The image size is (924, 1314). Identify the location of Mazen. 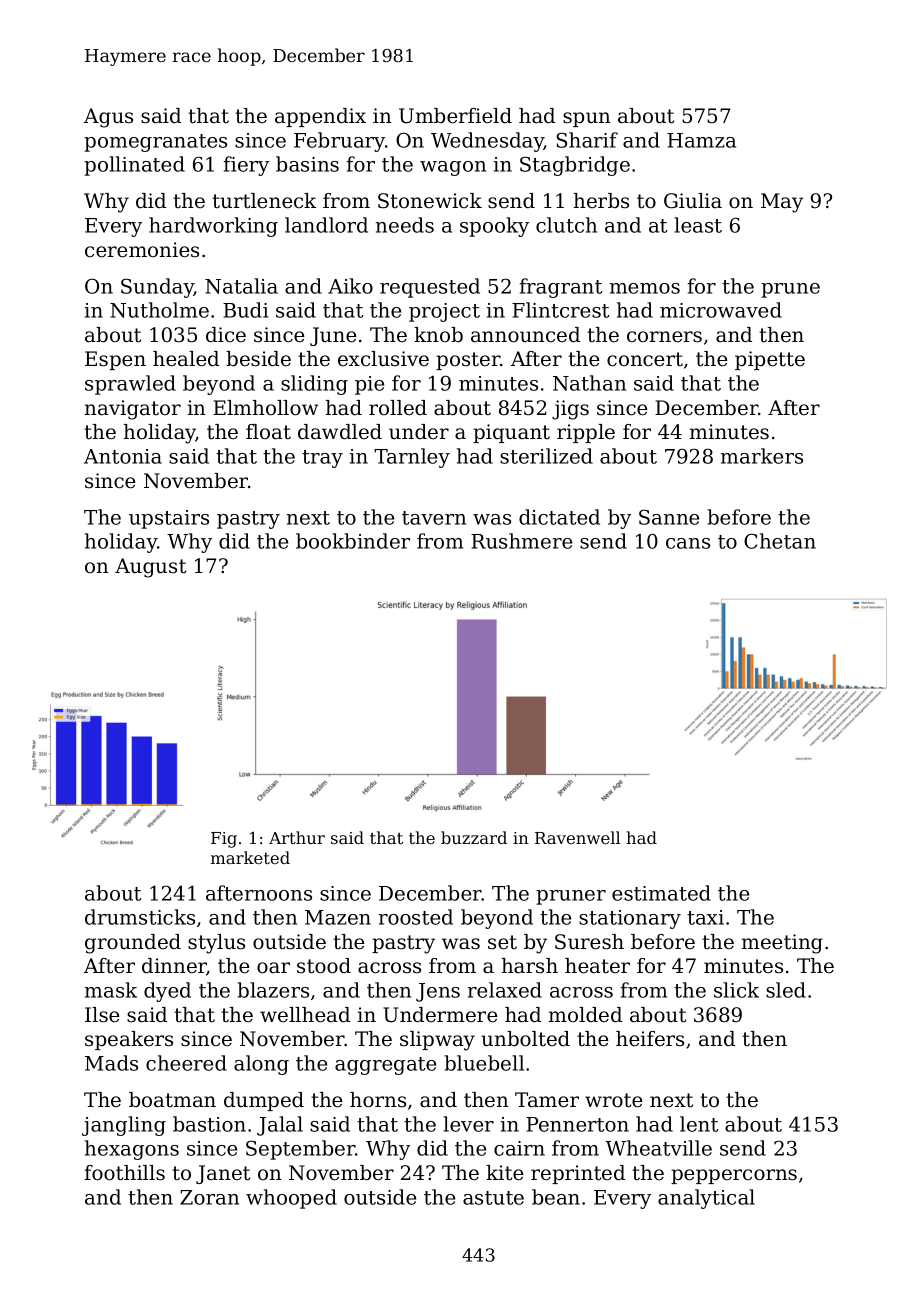
(338, 917).
